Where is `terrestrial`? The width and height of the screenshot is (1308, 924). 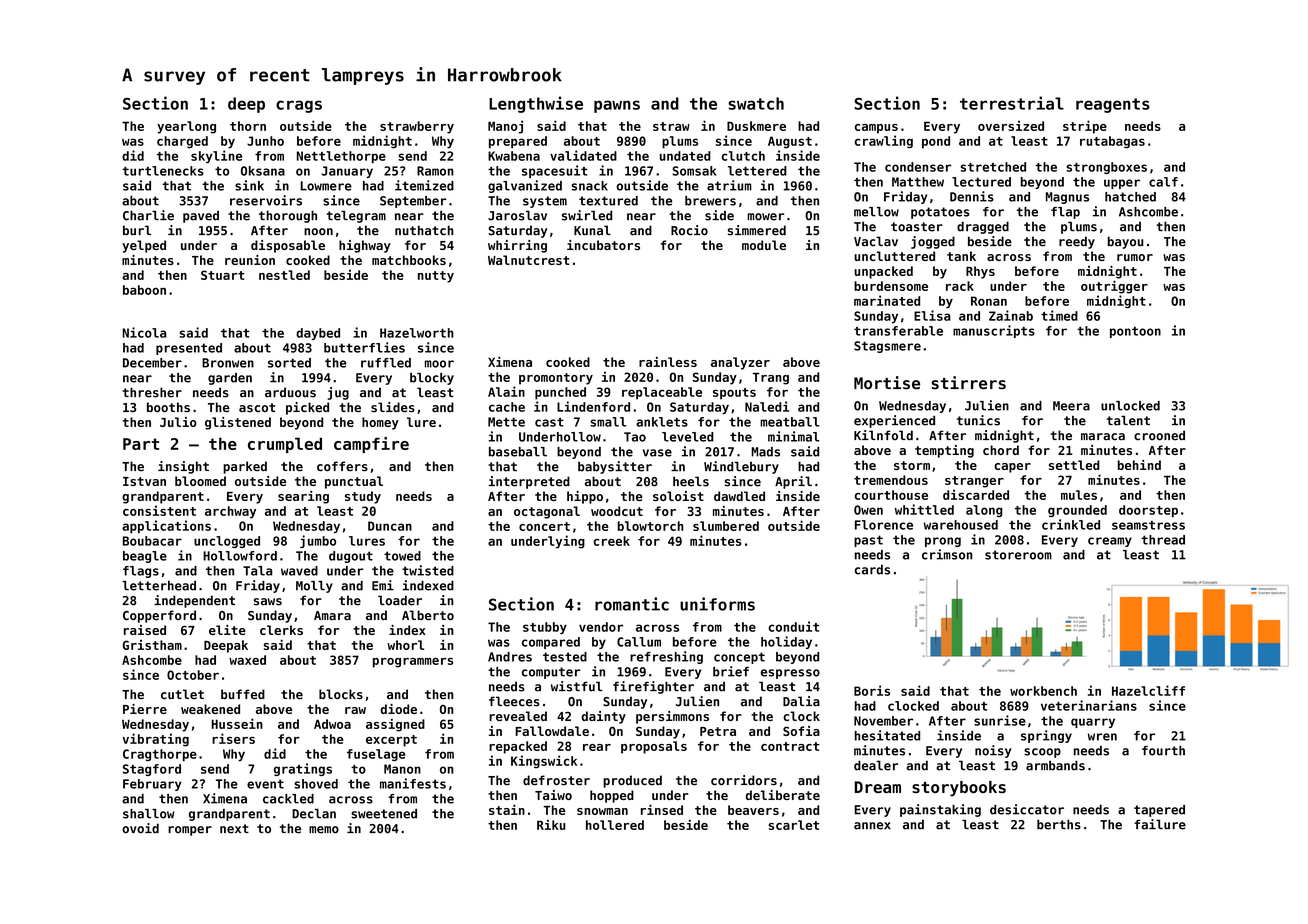
terrestrial is located at coordinates (1012, 103).
